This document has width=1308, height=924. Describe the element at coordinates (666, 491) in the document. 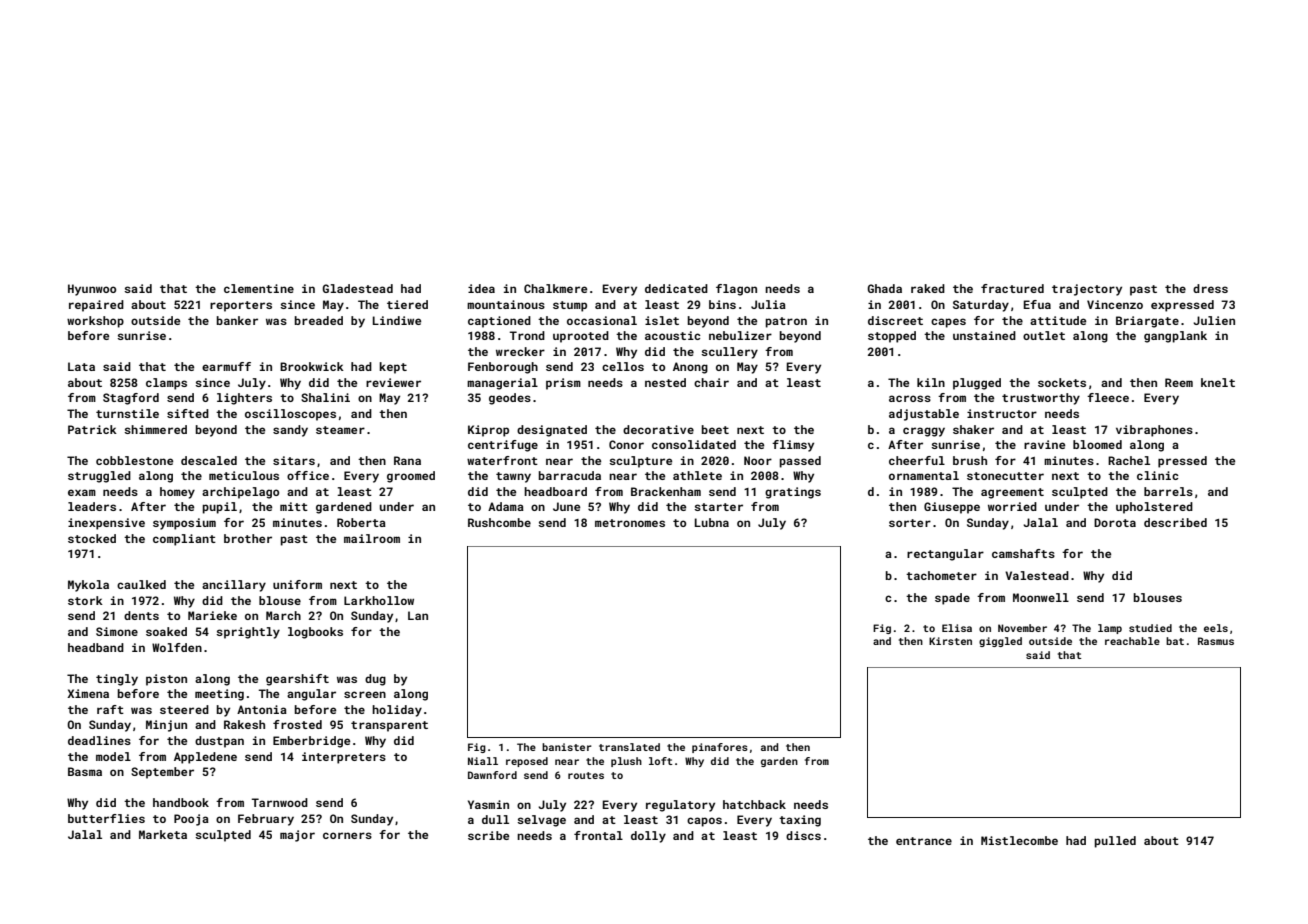

I see `Brackenham` at that location.
